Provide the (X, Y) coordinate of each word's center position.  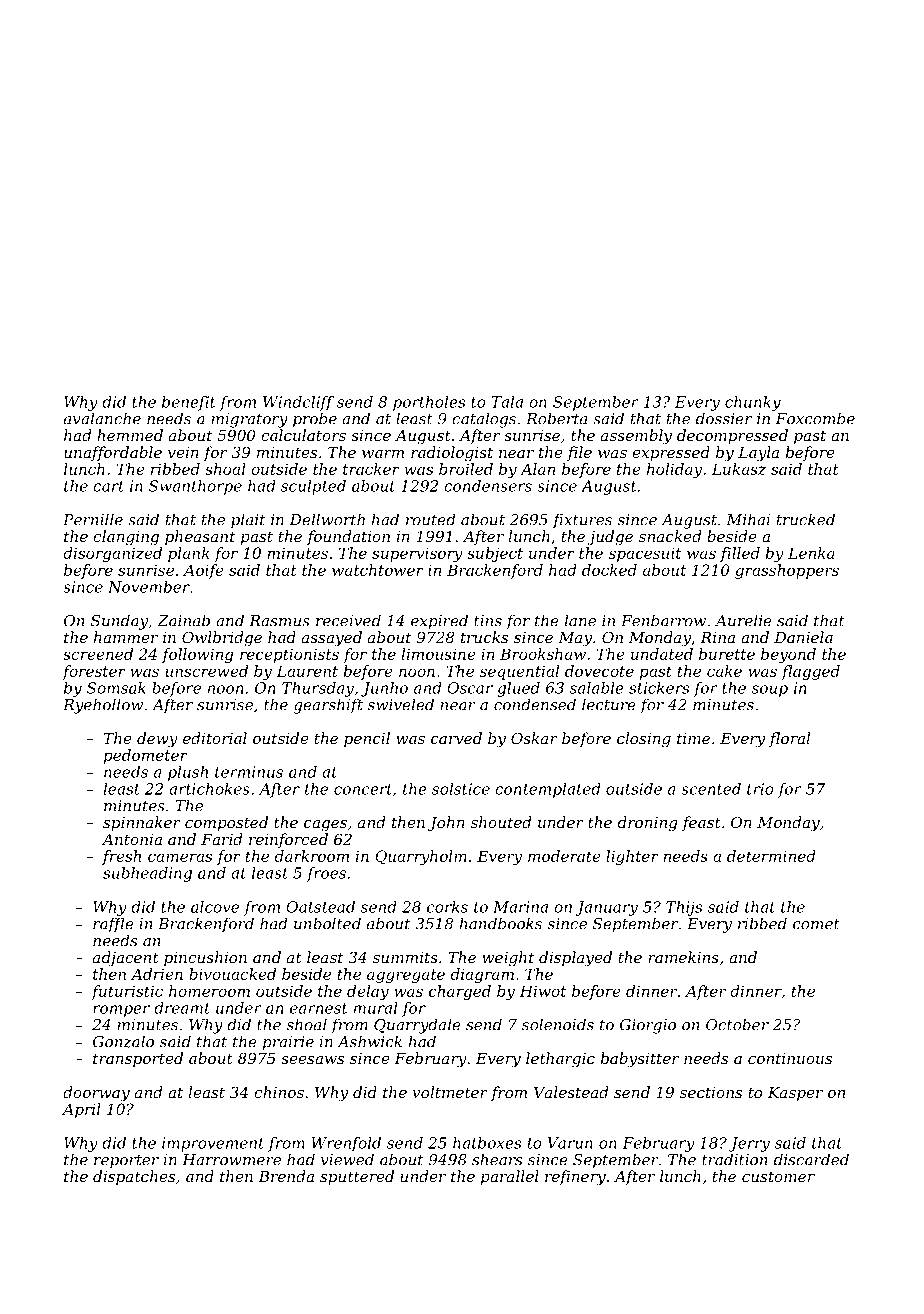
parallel (510, 1177)
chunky (753, 403)
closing (644, 740)
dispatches (134, 1177)
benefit (189, 403)
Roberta (556, 418)
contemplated (548, 790)
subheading (147, 874)
